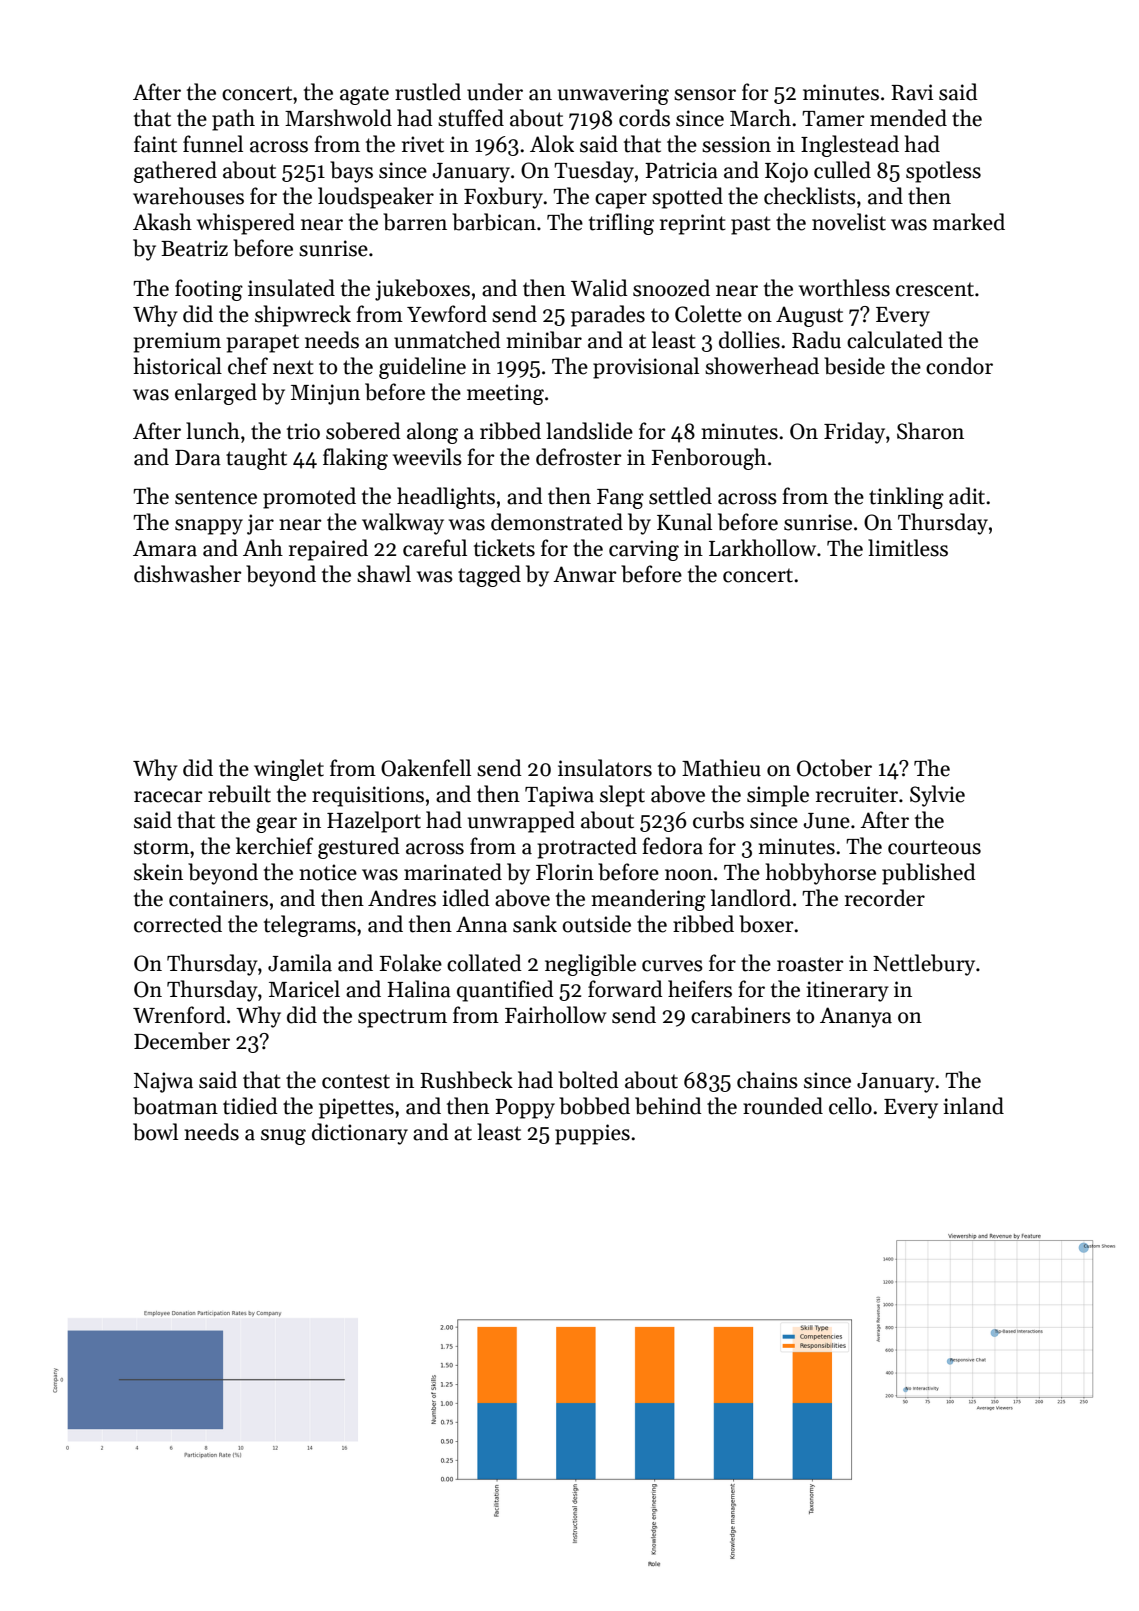  What do you see at coordinates (325, 394) in the screenshot?
I see `Minjun` at bounding box center [325, 394].
